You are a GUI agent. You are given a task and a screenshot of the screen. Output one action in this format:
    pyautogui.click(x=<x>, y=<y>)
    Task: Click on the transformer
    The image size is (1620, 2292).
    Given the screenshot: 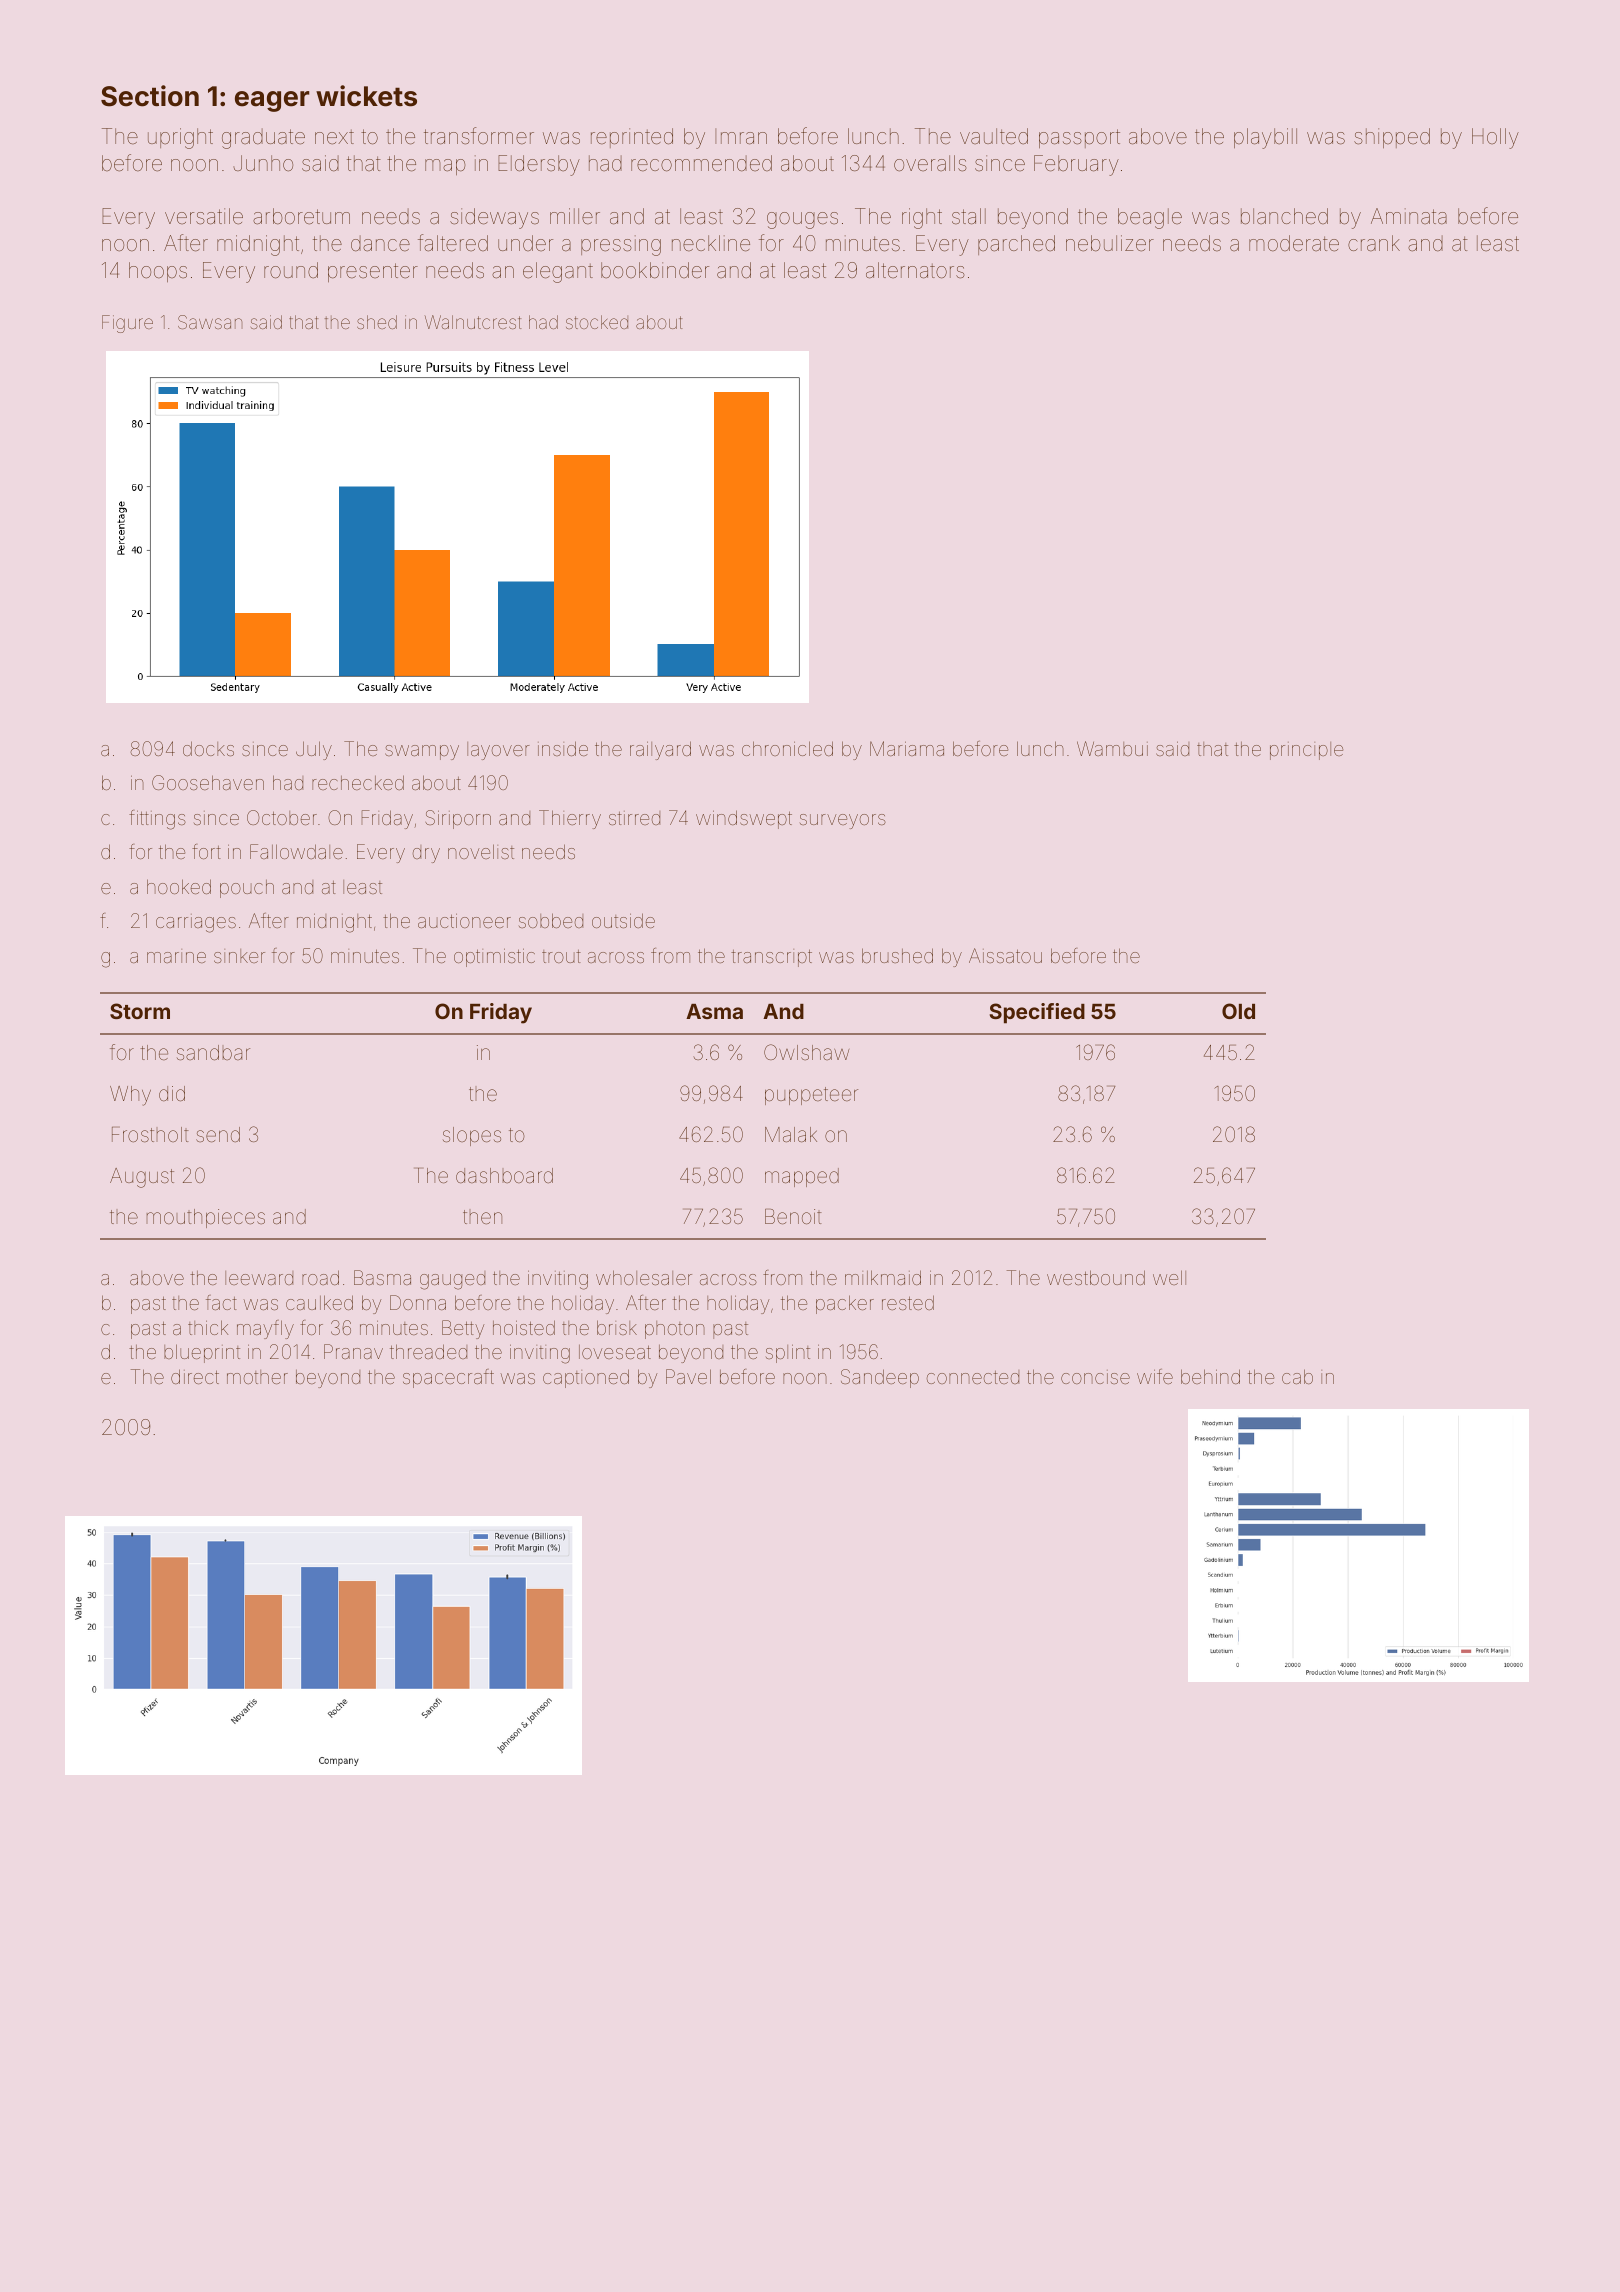 What is the action you would take?
    pyautogui.click(x=479, y=136)
